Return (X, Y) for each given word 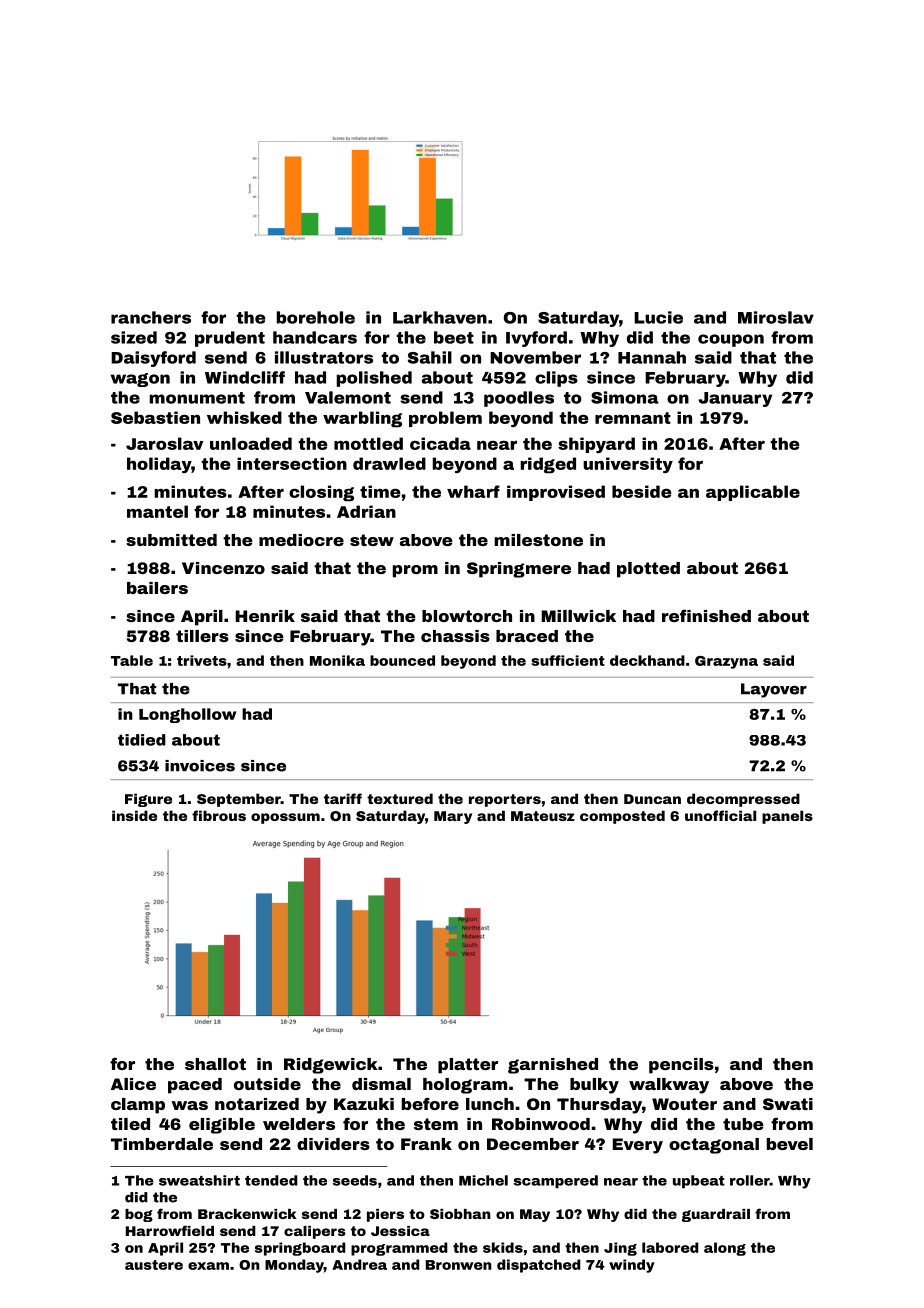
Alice (133, 1084)
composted (622, 817)
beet (454, 337)
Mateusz (543, 816)
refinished (706, 615)
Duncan (652, 799)
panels (787, 817)
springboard (300, 1249)
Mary (453, 817)
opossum (285, 818)
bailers (157, 588)
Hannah (652, 357)
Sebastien (155, 417)
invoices (200, 766)
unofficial (720, 815)
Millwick (578, 616)
